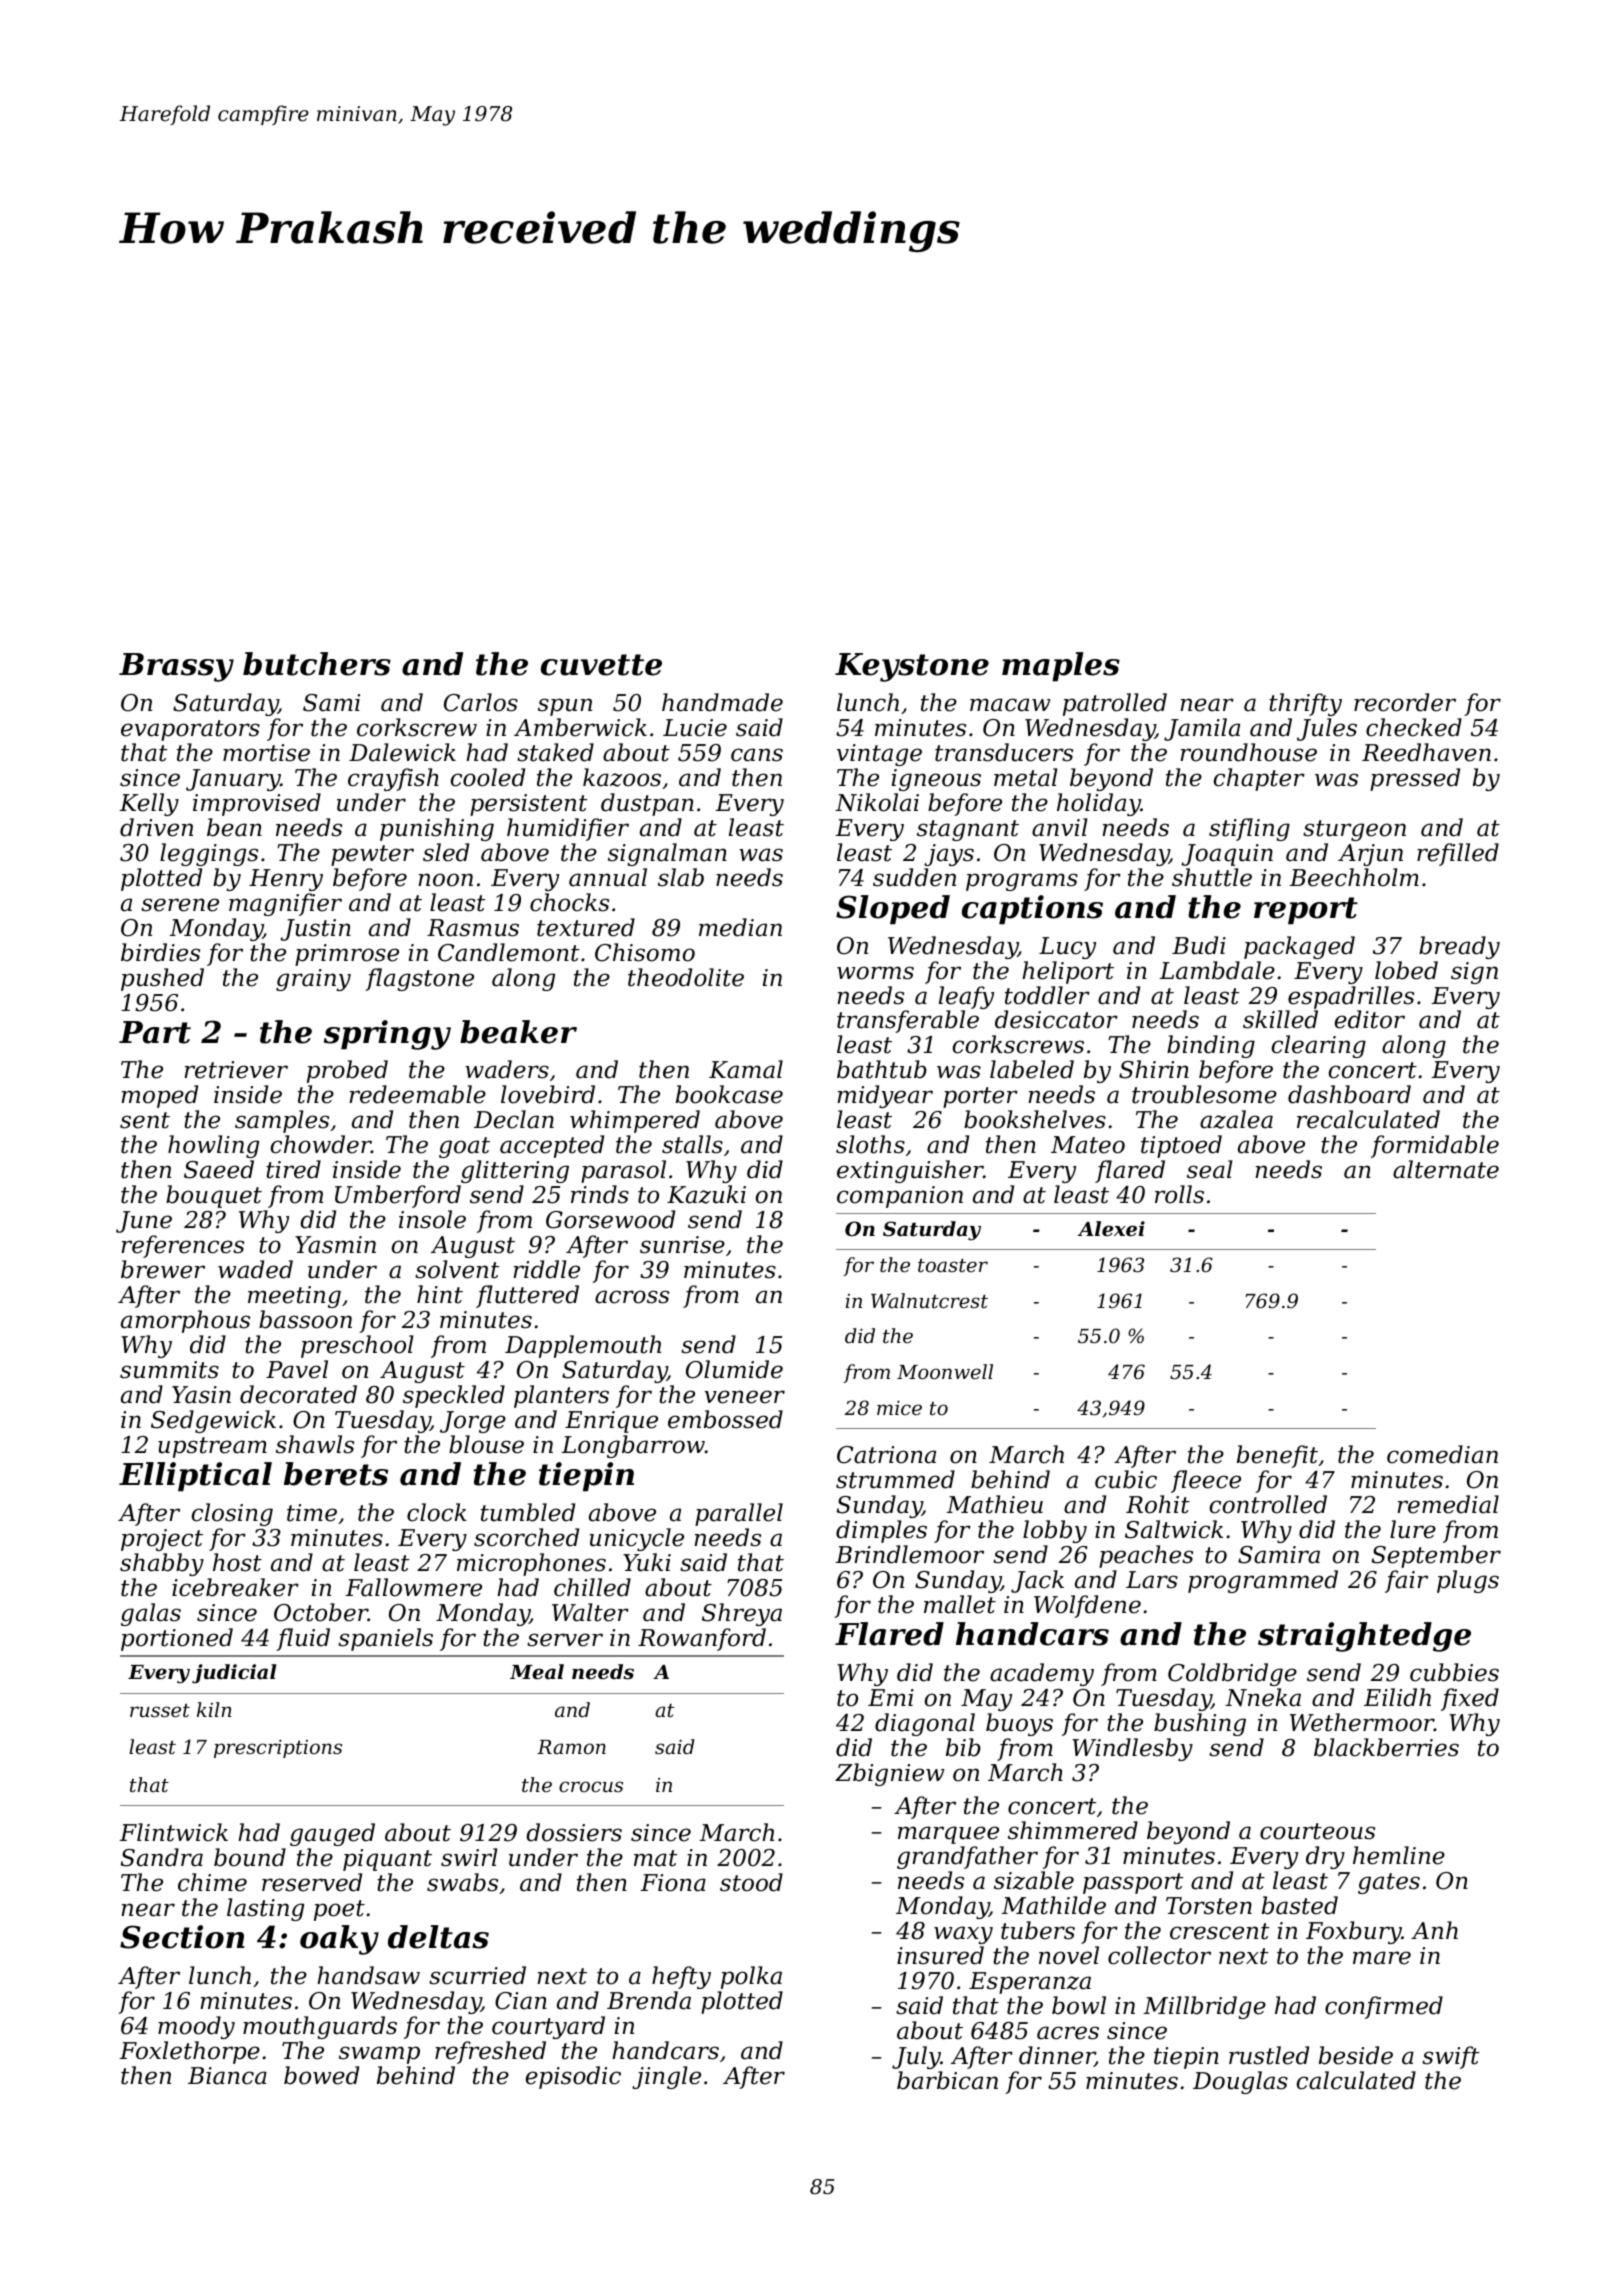  Describe the element at coordinates (446, 852) in the screenshot. I see `sled` at that location.
